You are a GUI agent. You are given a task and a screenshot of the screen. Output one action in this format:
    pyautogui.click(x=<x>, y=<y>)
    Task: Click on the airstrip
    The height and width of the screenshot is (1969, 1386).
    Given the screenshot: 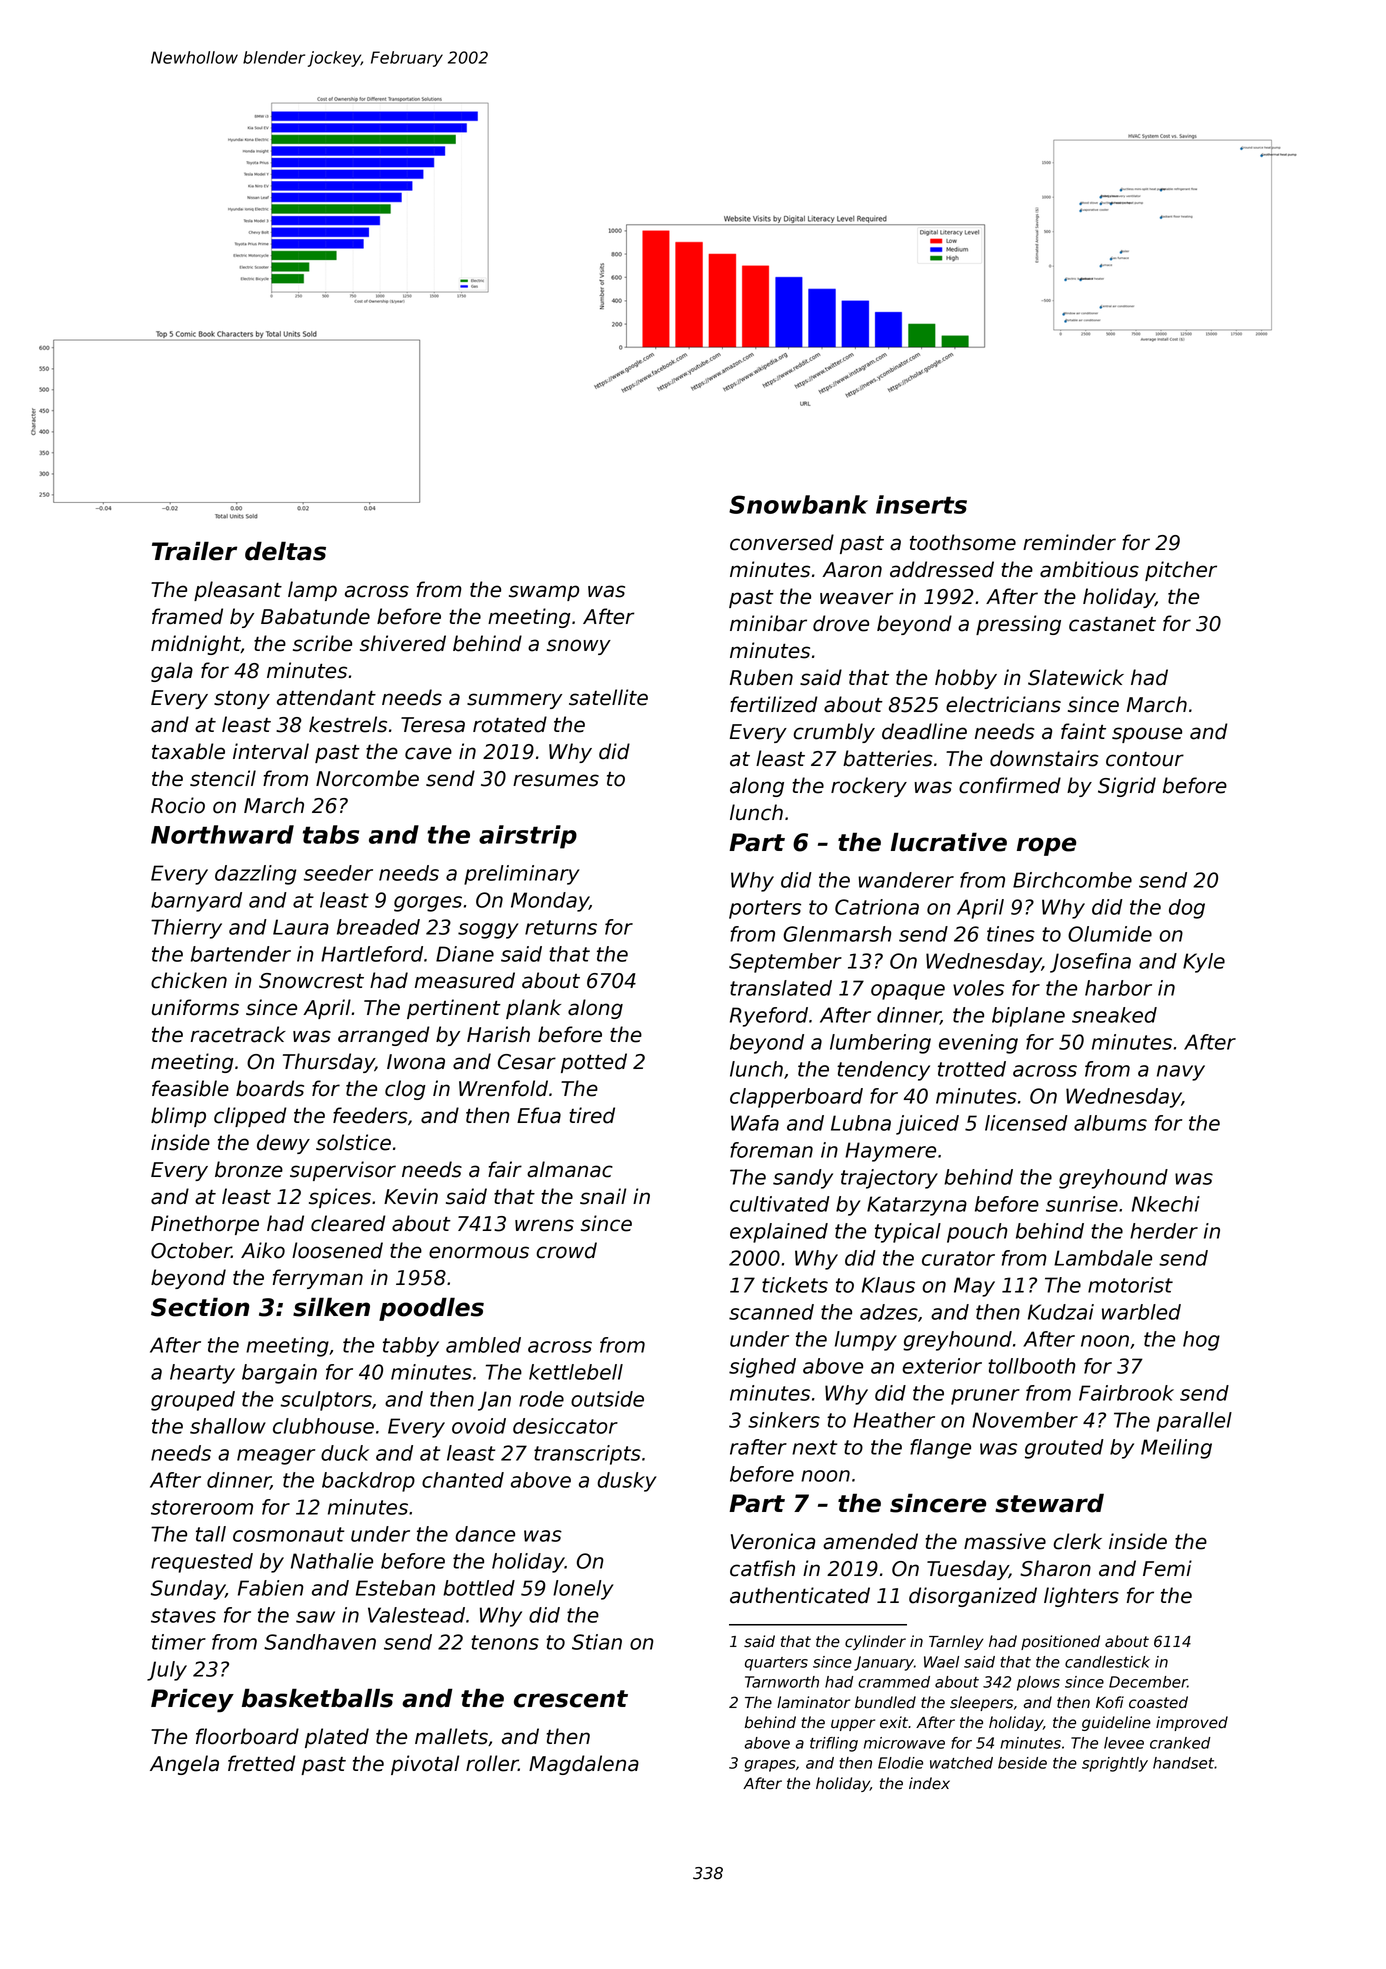 What is the action you would take?
    pyautogui.click(x=528, y=837)
